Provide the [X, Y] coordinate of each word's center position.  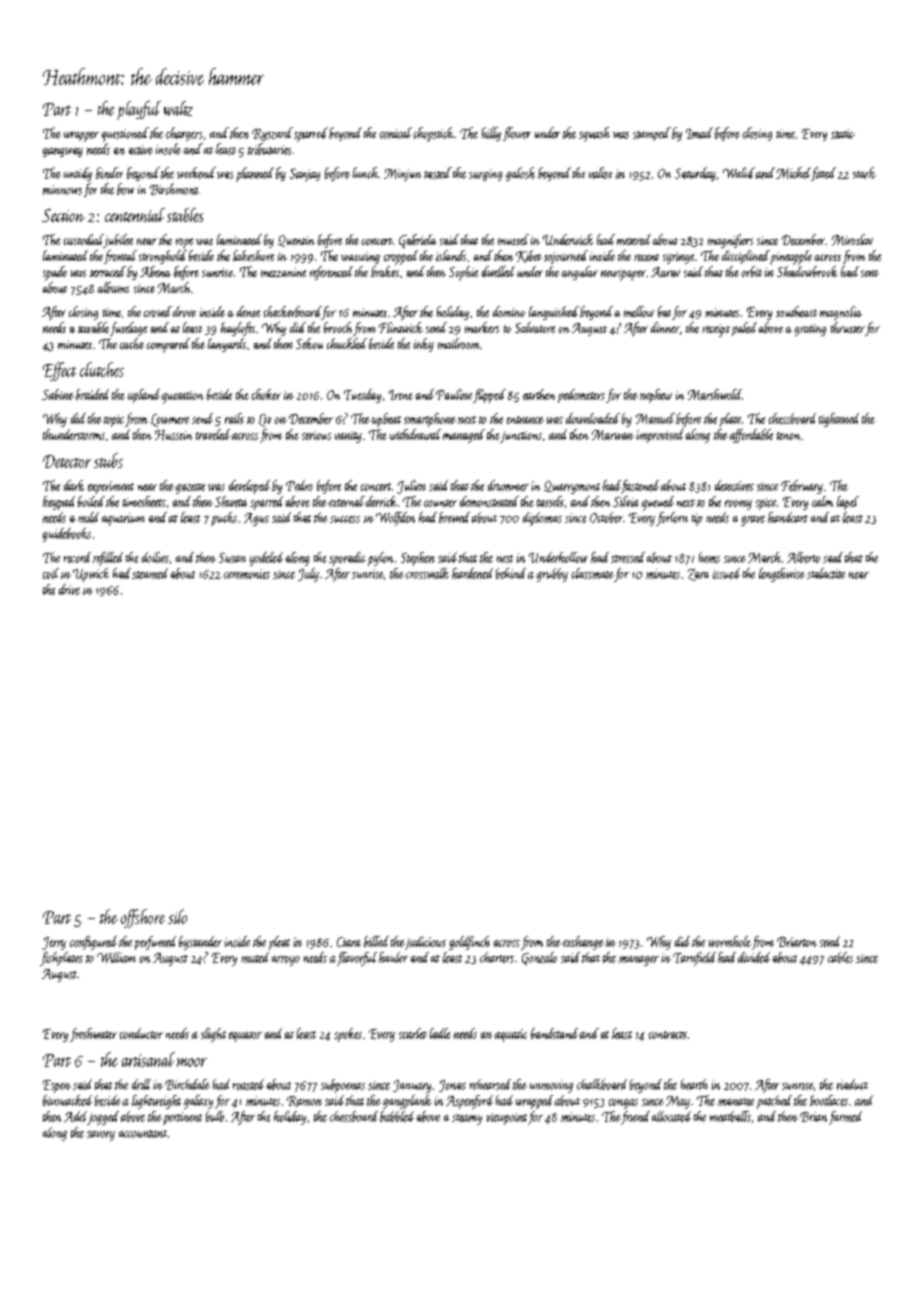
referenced [331, 273]
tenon [788, 436]
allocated [671, 1116]
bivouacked [67, 1100]
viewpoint [507, 1119]
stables [185, 215]
